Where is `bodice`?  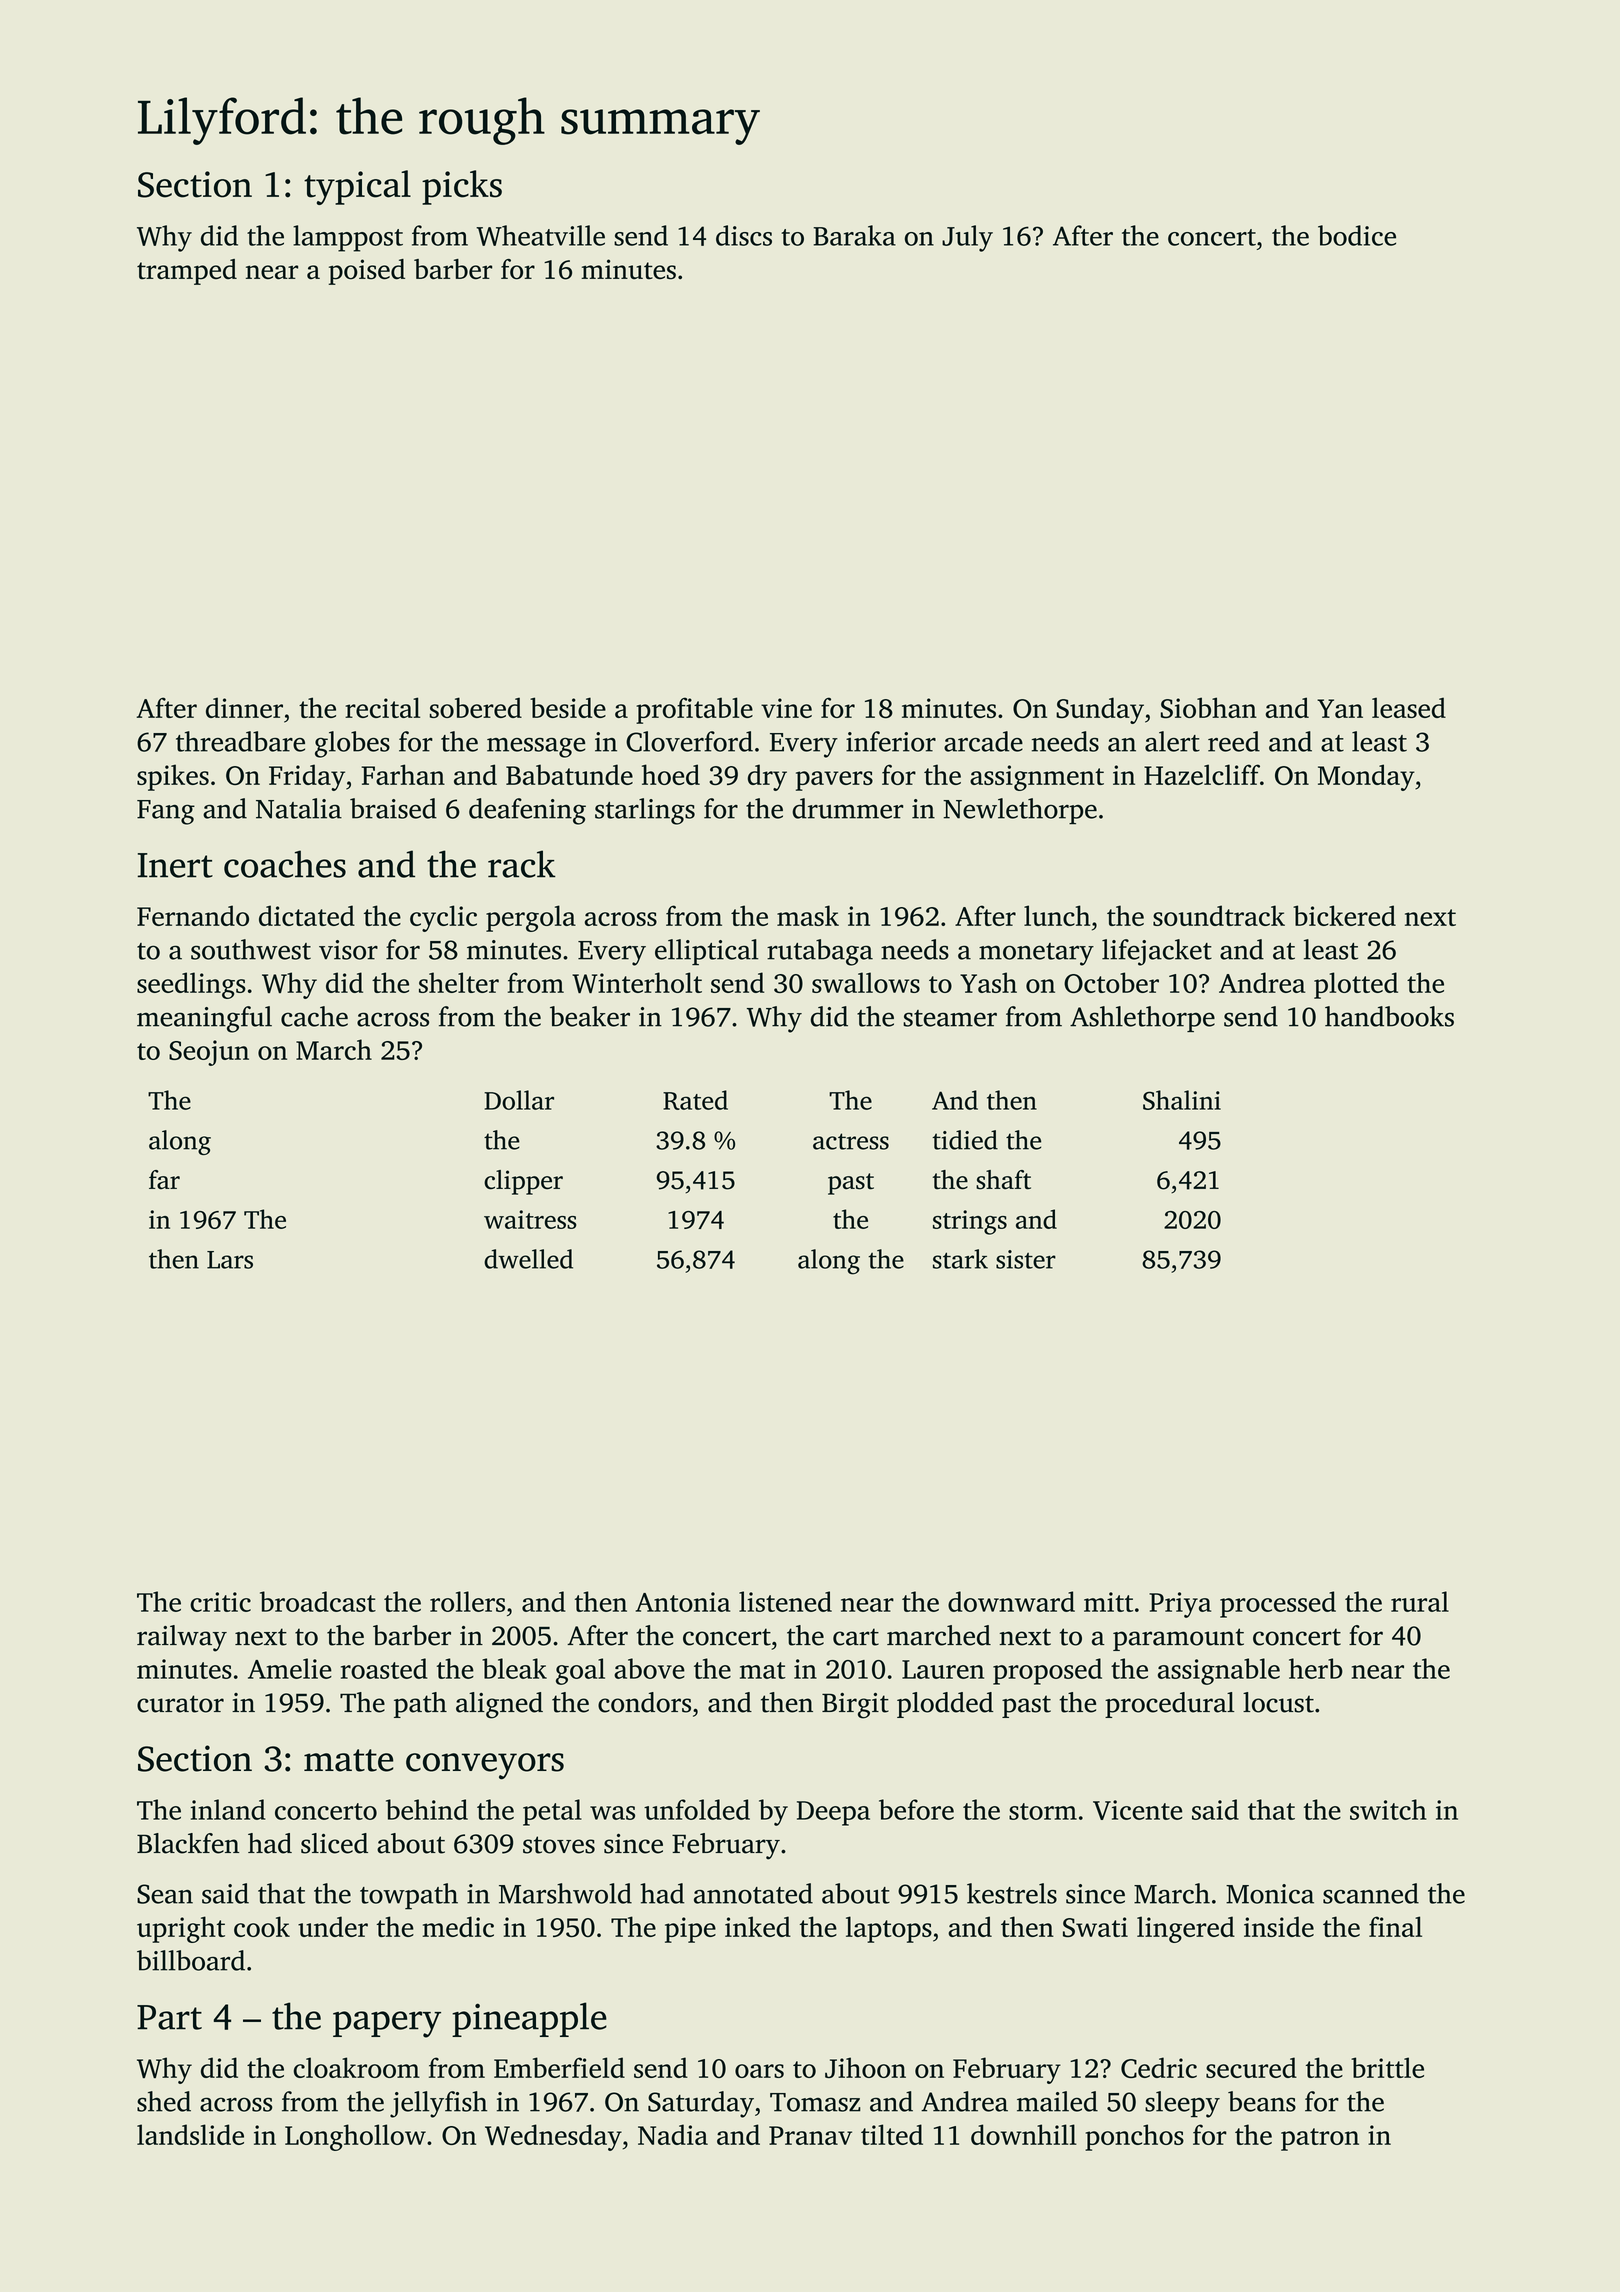 bodice is located at coordinates (1357, 235).
